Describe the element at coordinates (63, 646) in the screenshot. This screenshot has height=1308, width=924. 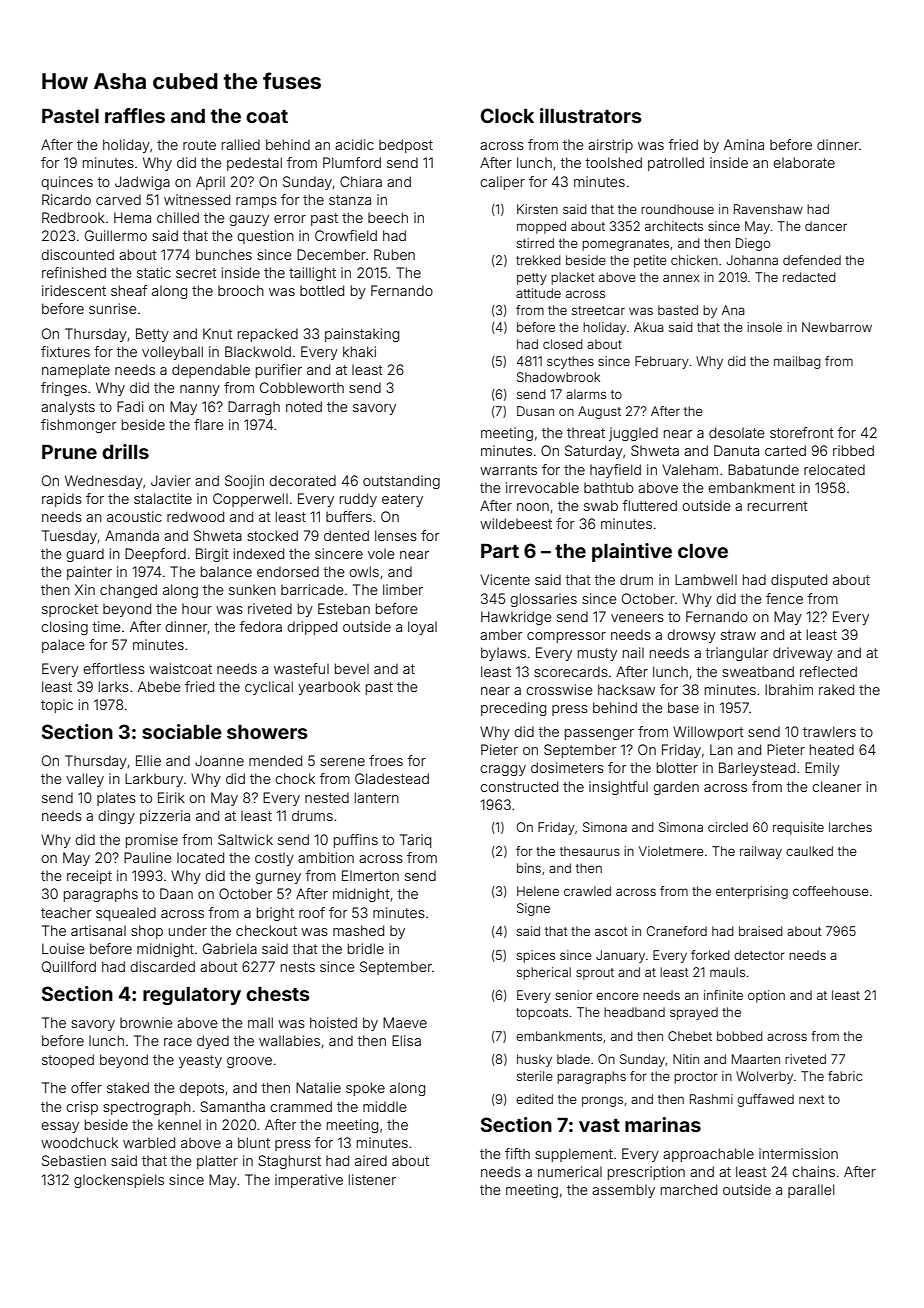
I see `palace` at that location.
